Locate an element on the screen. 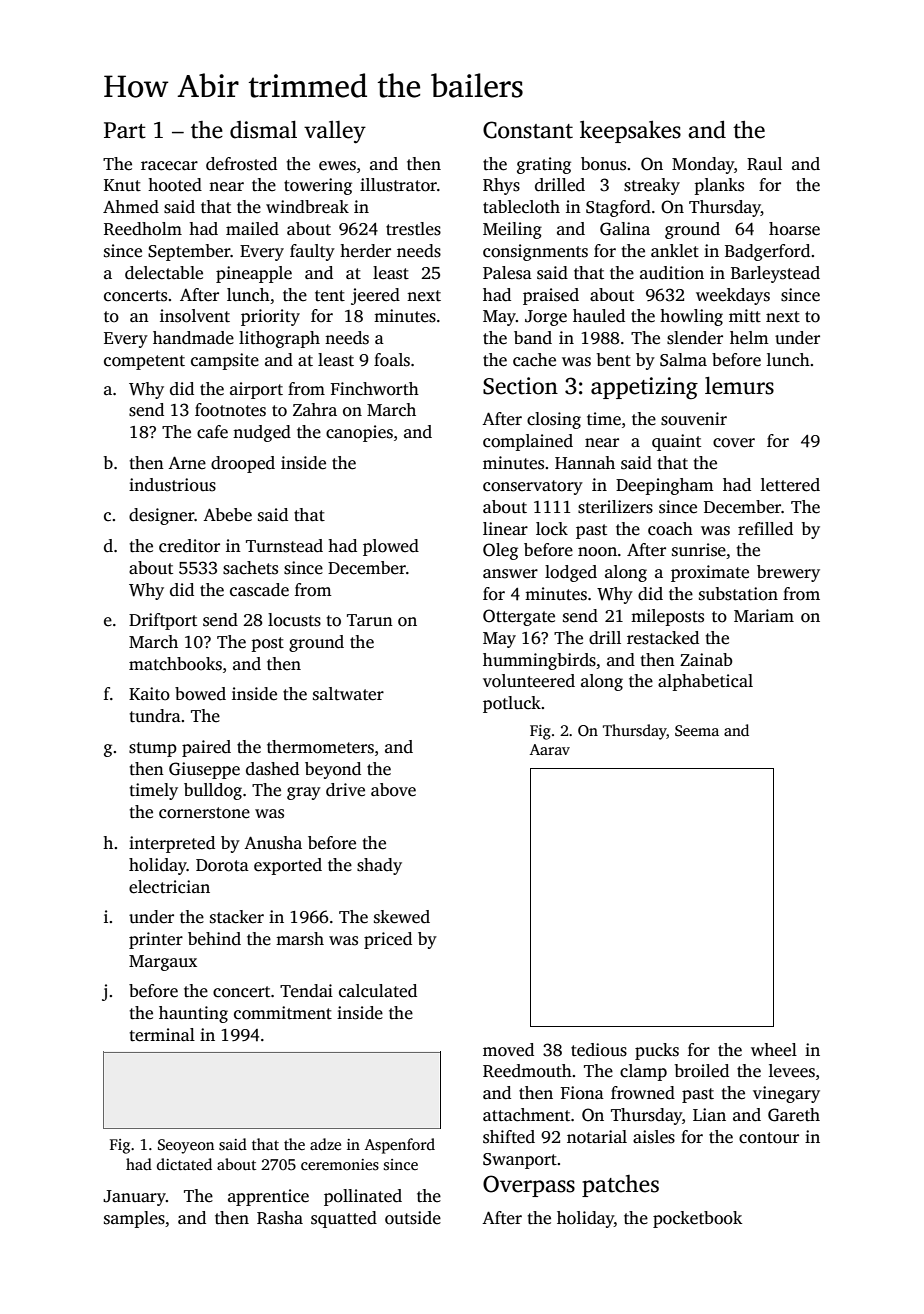  broiled is located at coordinates (702, 1071).
